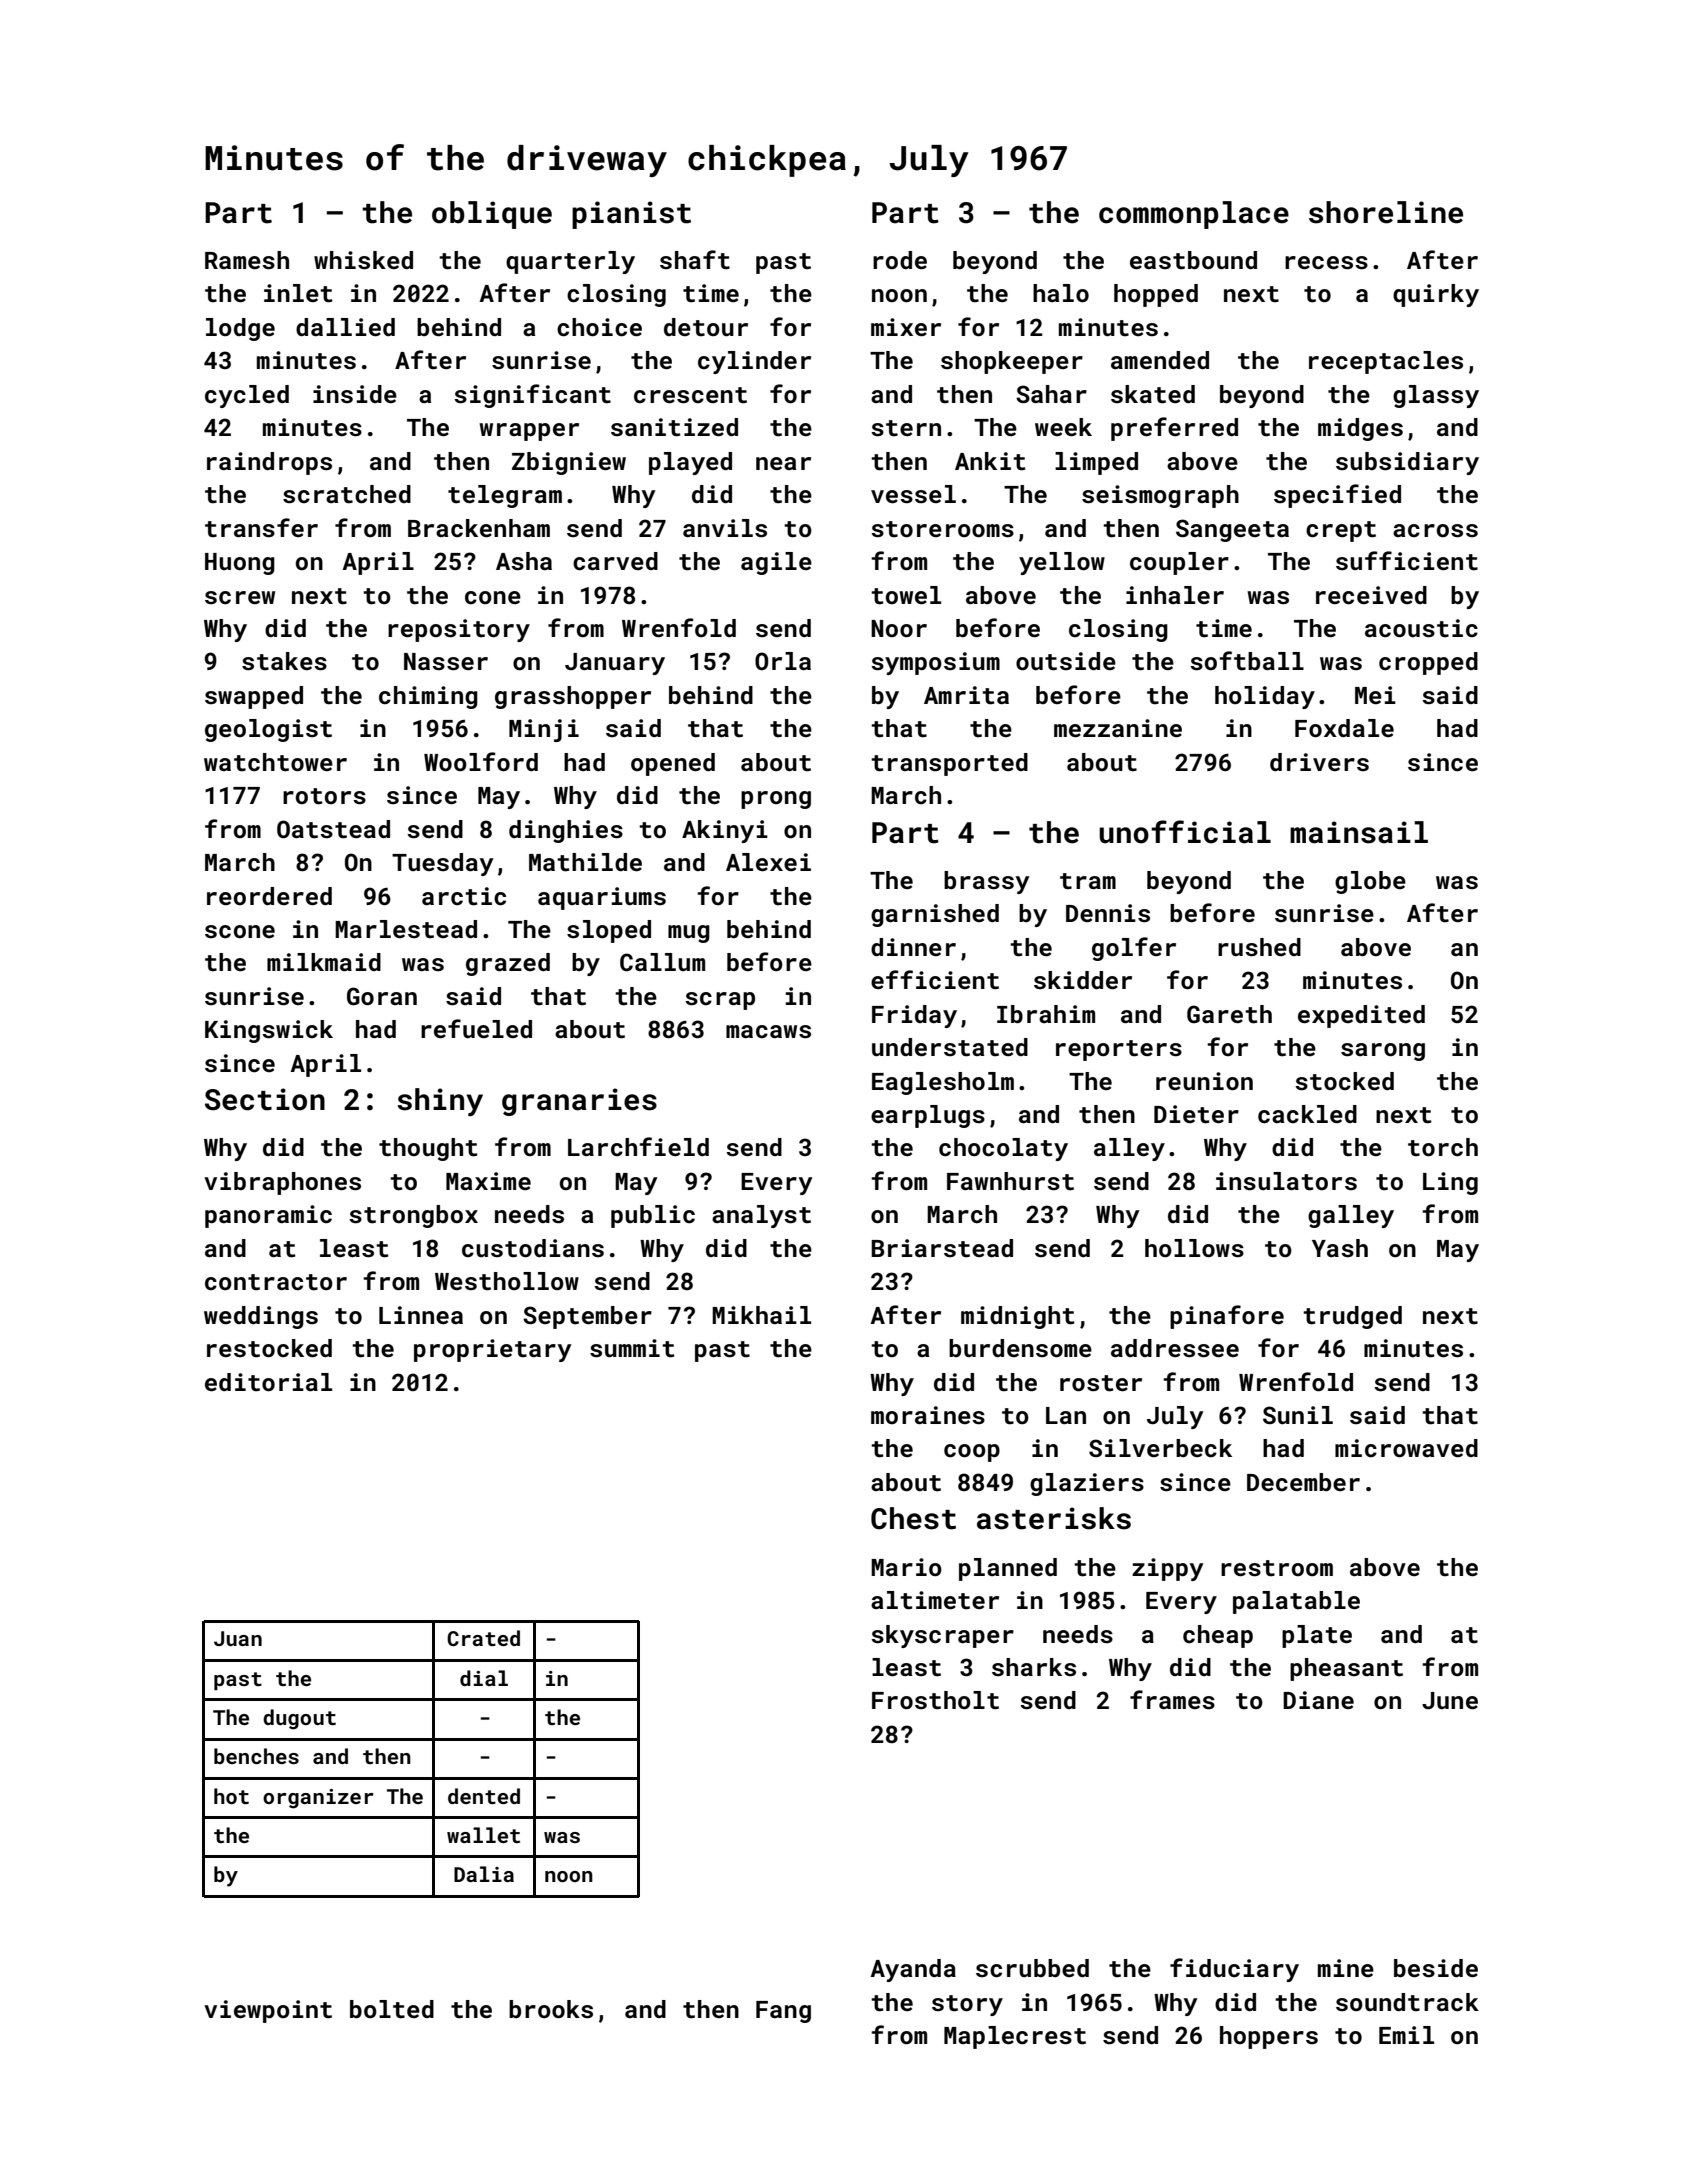 This screenshot has height=2178, width=1683. Describe the element at coordinates (268, 2011) in the screenshot. I see `viewpoint` at that location.
